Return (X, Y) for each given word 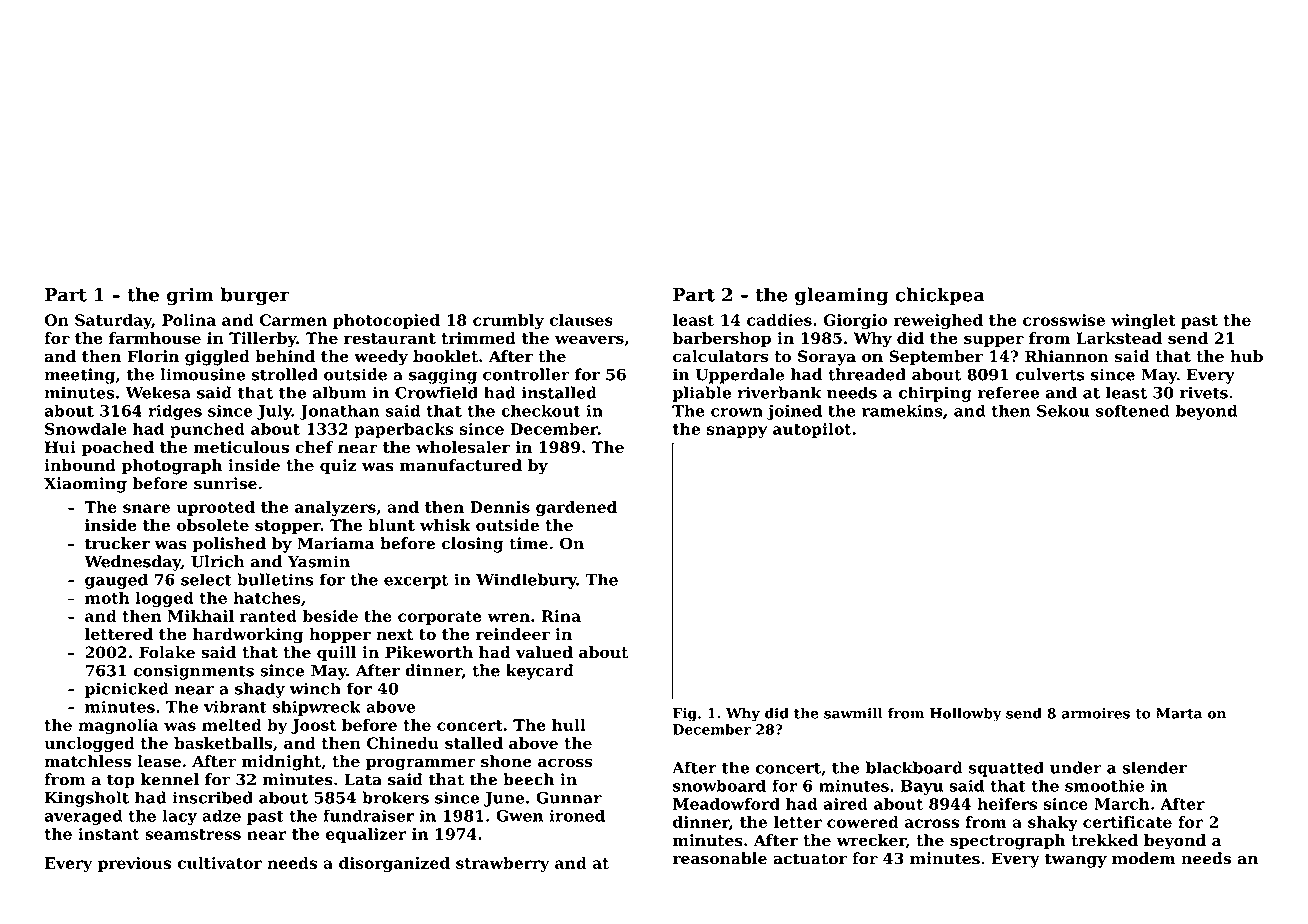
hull (569, 725)
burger (255, 296)
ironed (577, 815)
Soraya (827, 358)
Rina (561, 616)
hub (1246, 356)
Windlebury (526, 581)
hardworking (248, 636)
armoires (1096, 713)
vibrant (235, 706)
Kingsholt (87, 799)
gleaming (841, 296)
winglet (1143, 321)
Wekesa (158, 392)
